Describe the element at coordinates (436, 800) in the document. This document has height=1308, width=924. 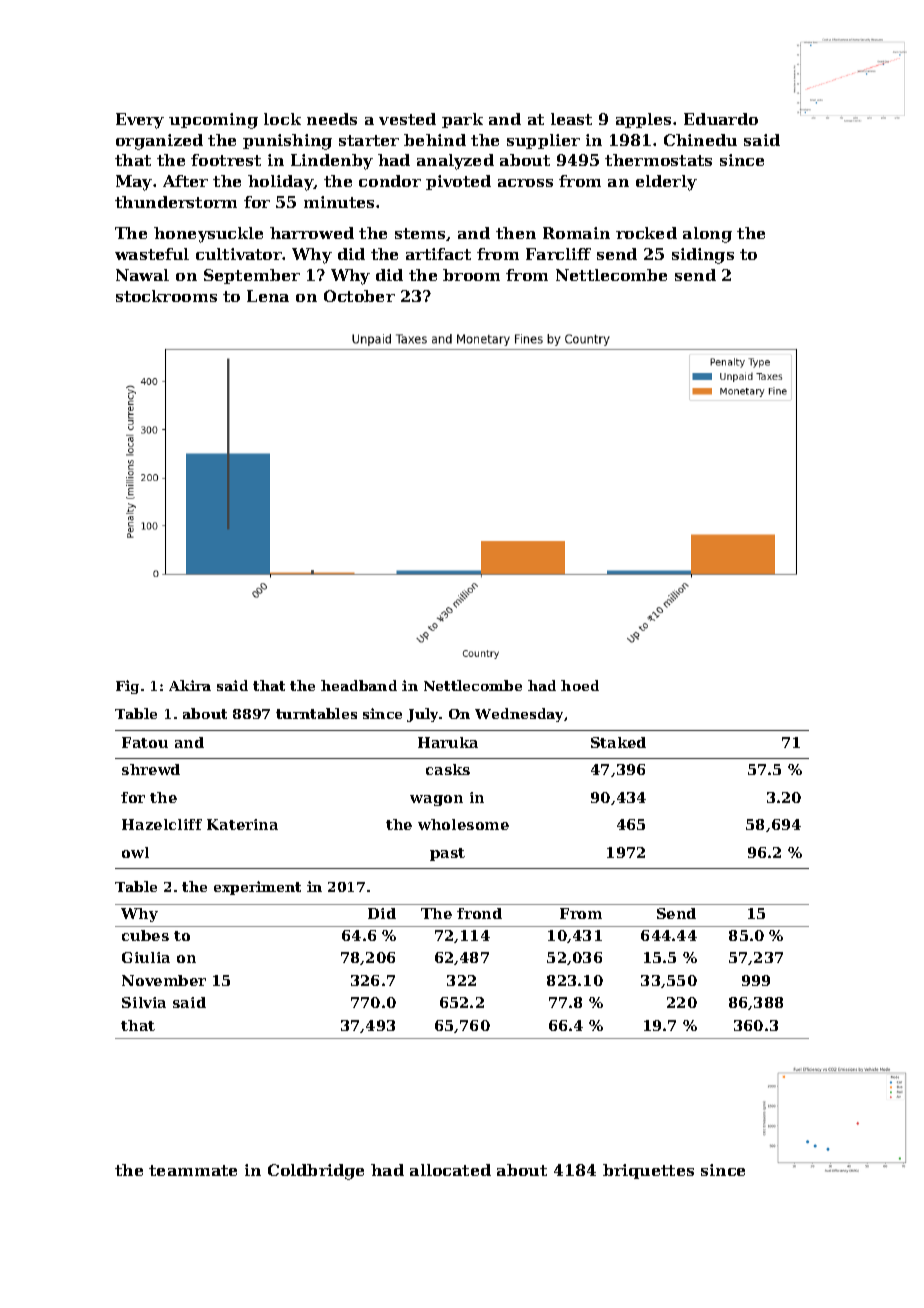
I see `wagon` at that location.
